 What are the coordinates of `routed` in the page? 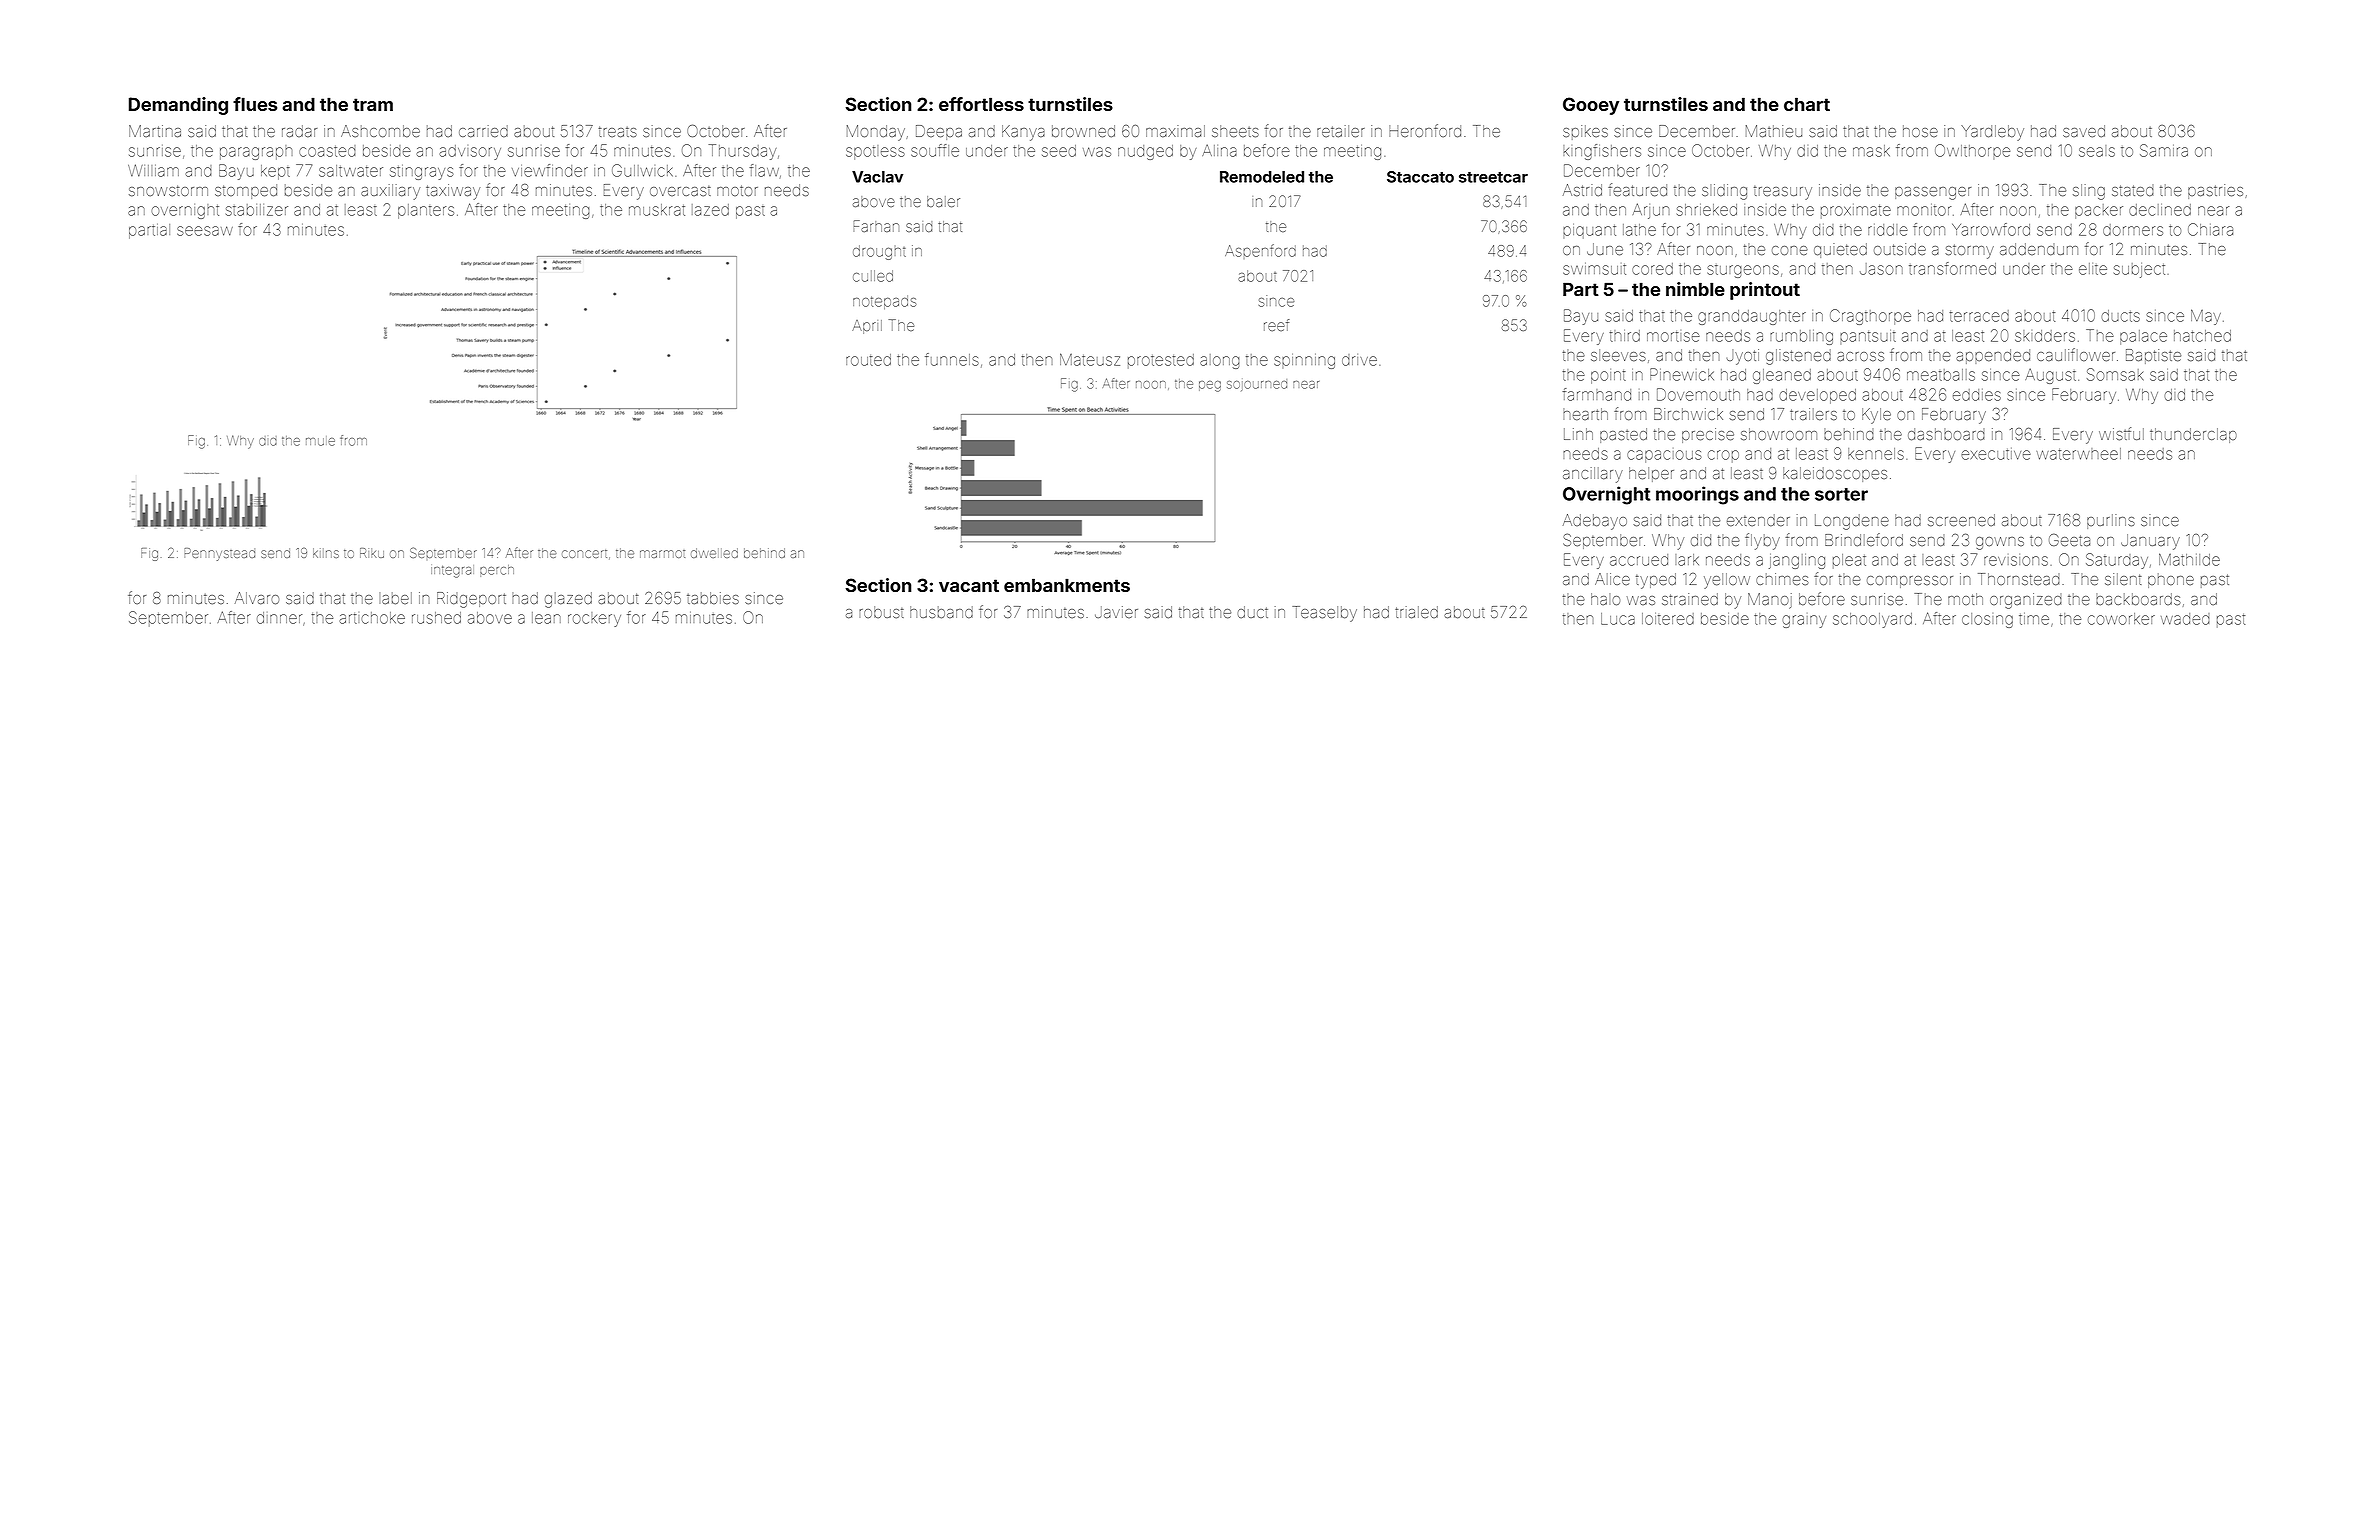 It's located at (868, 360).
